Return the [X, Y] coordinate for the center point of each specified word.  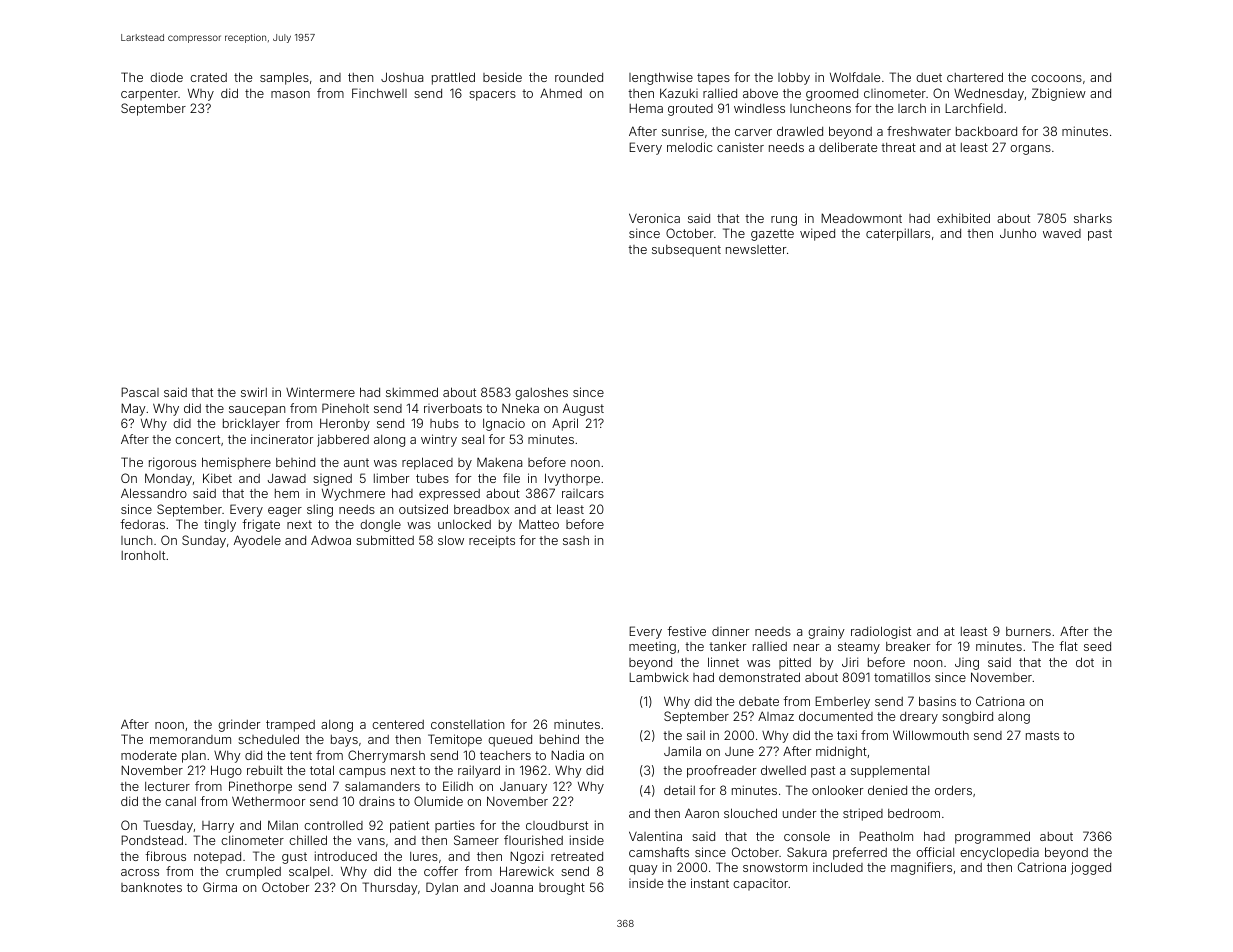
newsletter [756, 249]
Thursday [390, 888]
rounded [579, 77]
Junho [1018, 233]
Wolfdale [855, 77]
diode [166, 77]
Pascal [140, 392]
